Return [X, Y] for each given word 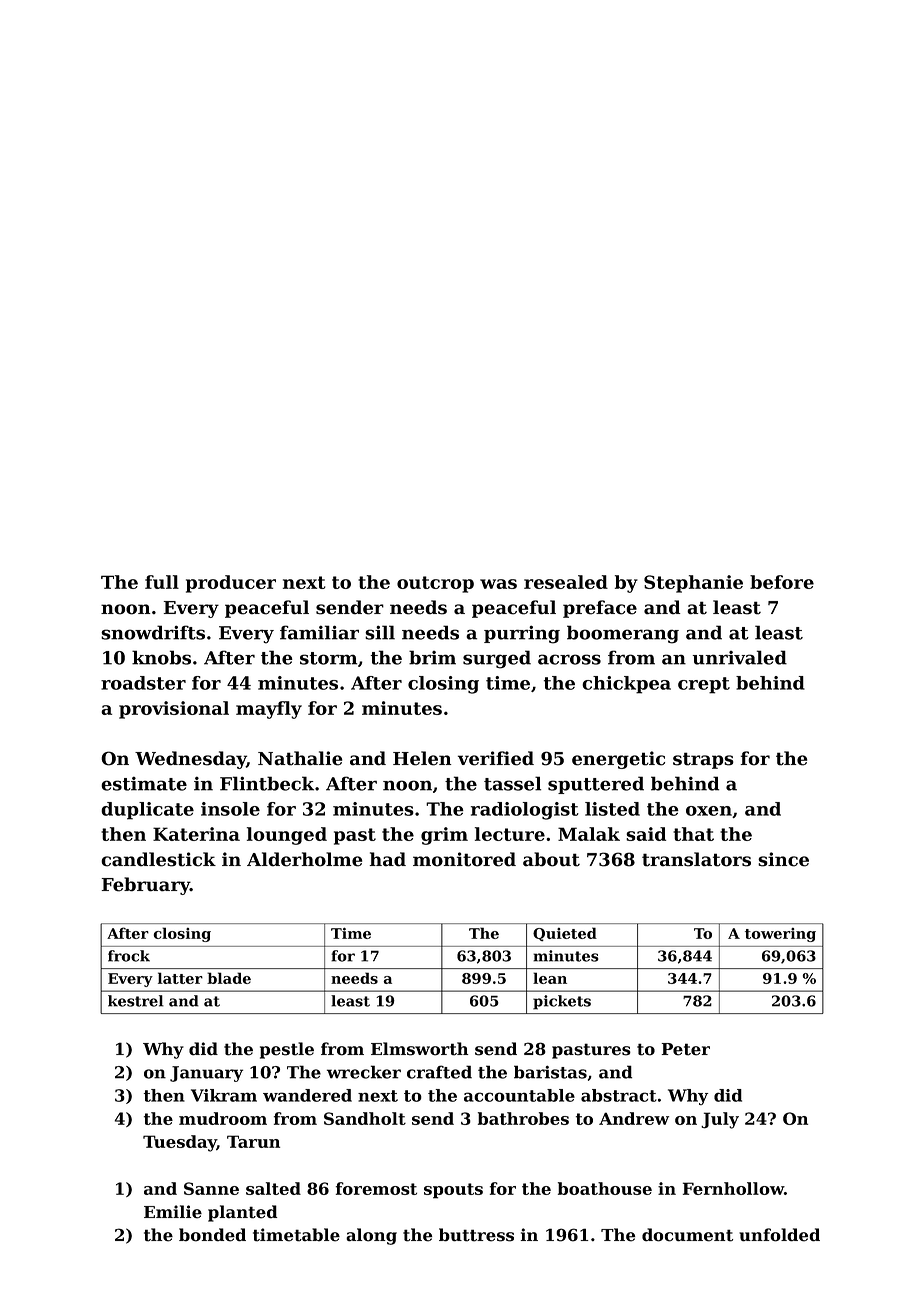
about [551, 859]
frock [129, 956]
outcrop [435, 584]
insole [230, 809]
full [162, 582]
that [693, 834]
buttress [476, 1235]
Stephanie [693, 584]
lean [550, 978]
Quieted [565, 934]
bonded [212, 1235]
